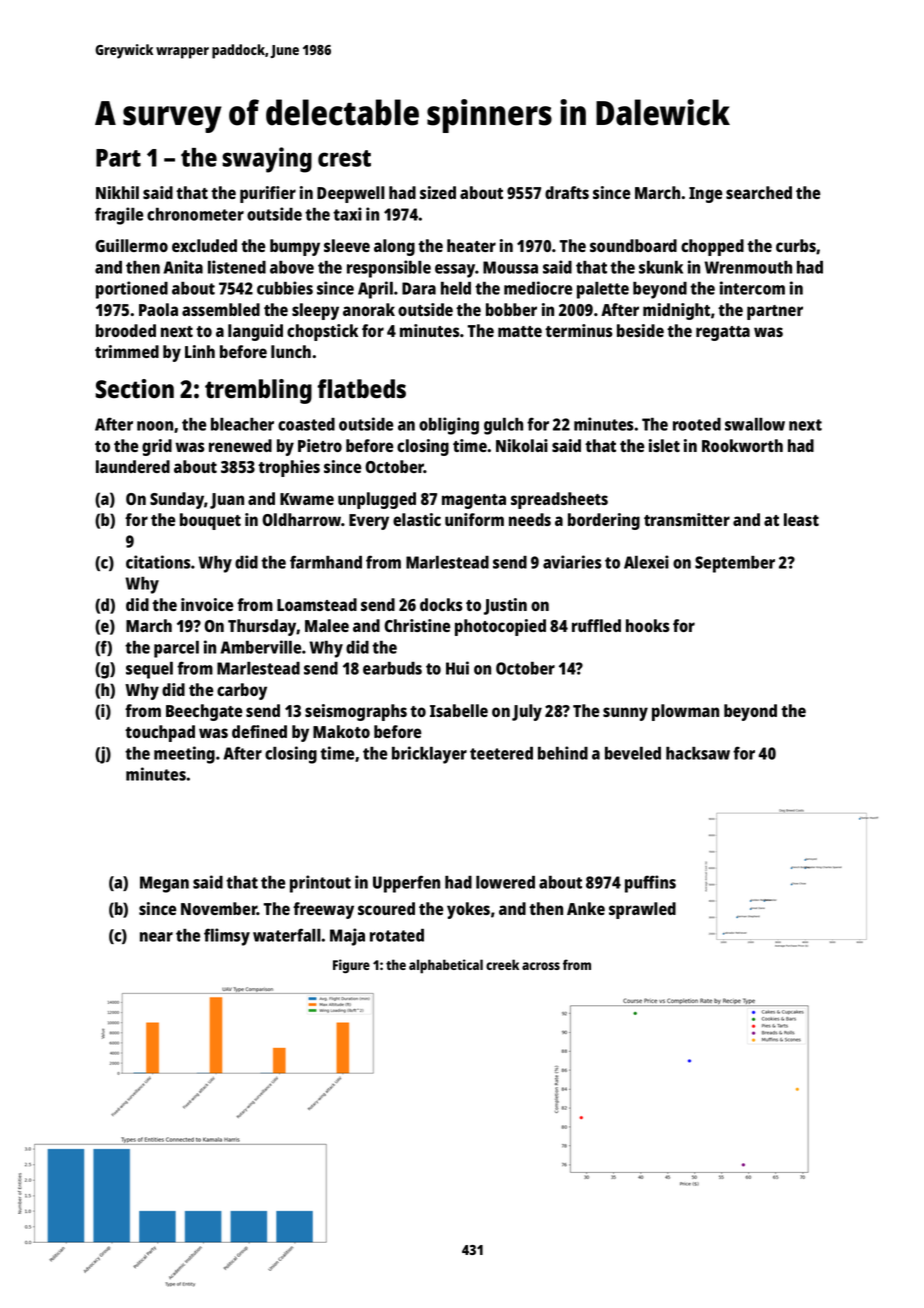 The height and width of the screenshot is (1308, 924). I want to click on sequel, so click(149, 670).
